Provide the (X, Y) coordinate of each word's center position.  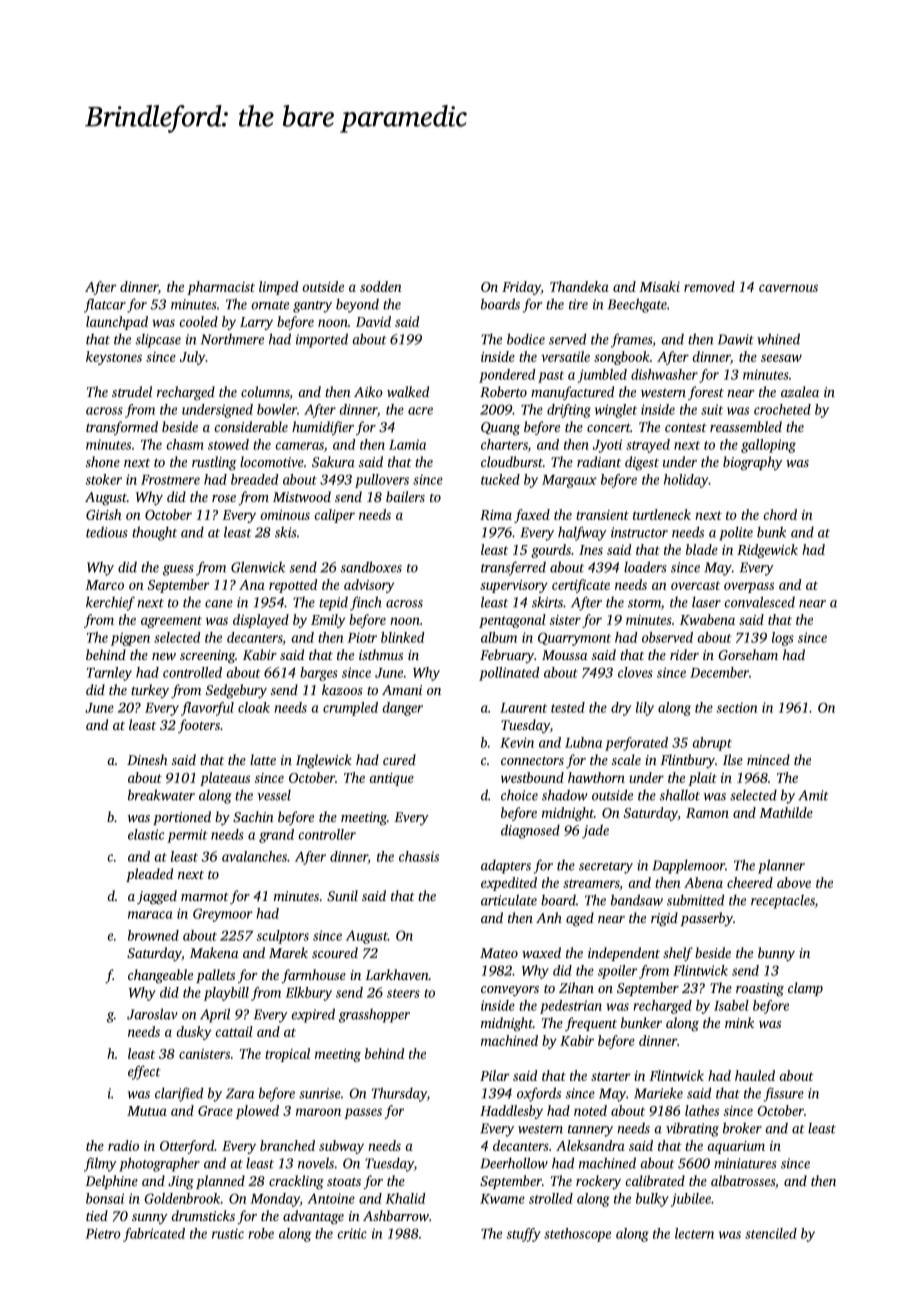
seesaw (781, 358)
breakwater (161, 795)
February (507, 656)
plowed (257, 1112)
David (373, 321)
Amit (813, 795)
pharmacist (221, 288)
